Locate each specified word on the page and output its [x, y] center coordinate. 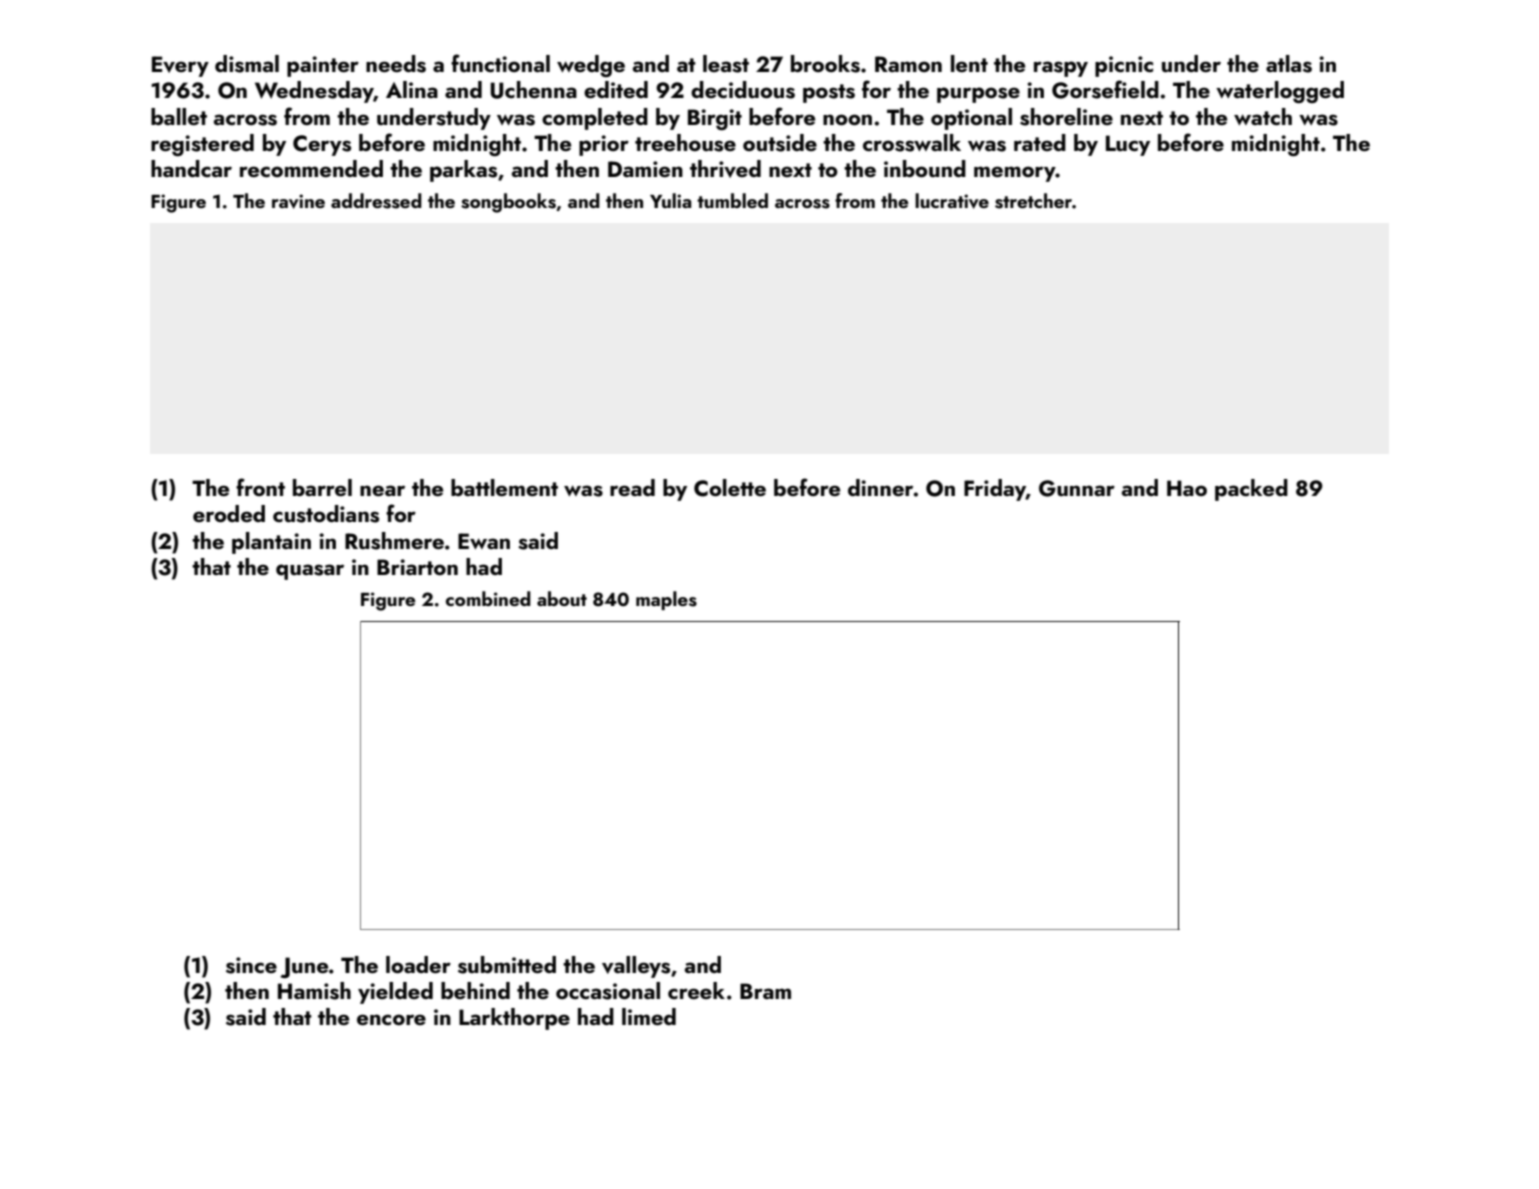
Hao [1187, 488]
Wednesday [314, 92]
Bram [765, 991]
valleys [636, 967]
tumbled [732, 200]
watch [1263, 116]
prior [604, 145]
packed [1251, 490]
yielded [395, 993]
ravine [298, 201]
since [251, 965]
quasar [310, 572]
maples [666, 600]
